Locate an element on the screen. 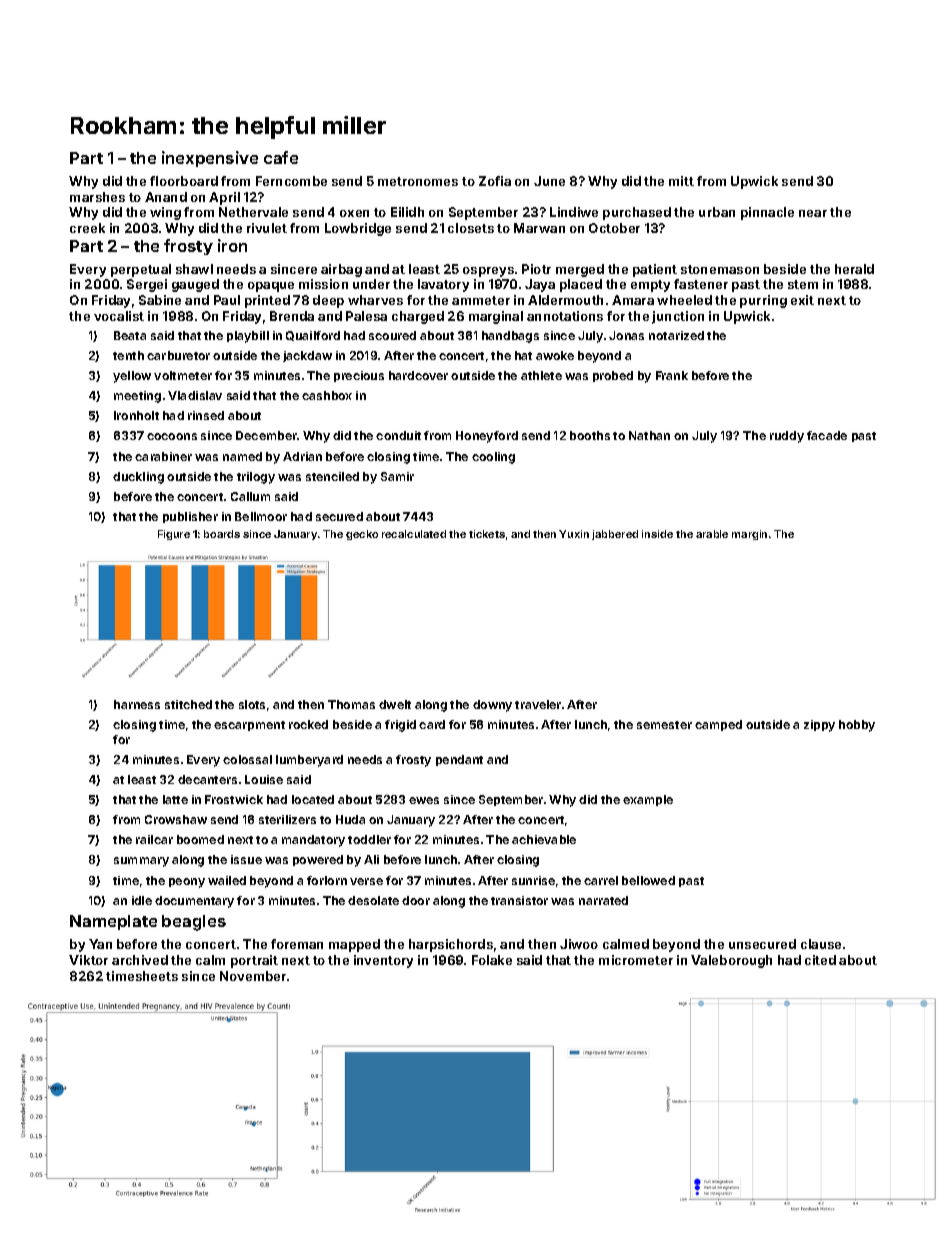 This screenshot has height=1233, width=952. toddler is located at coordinates (369, 839).
